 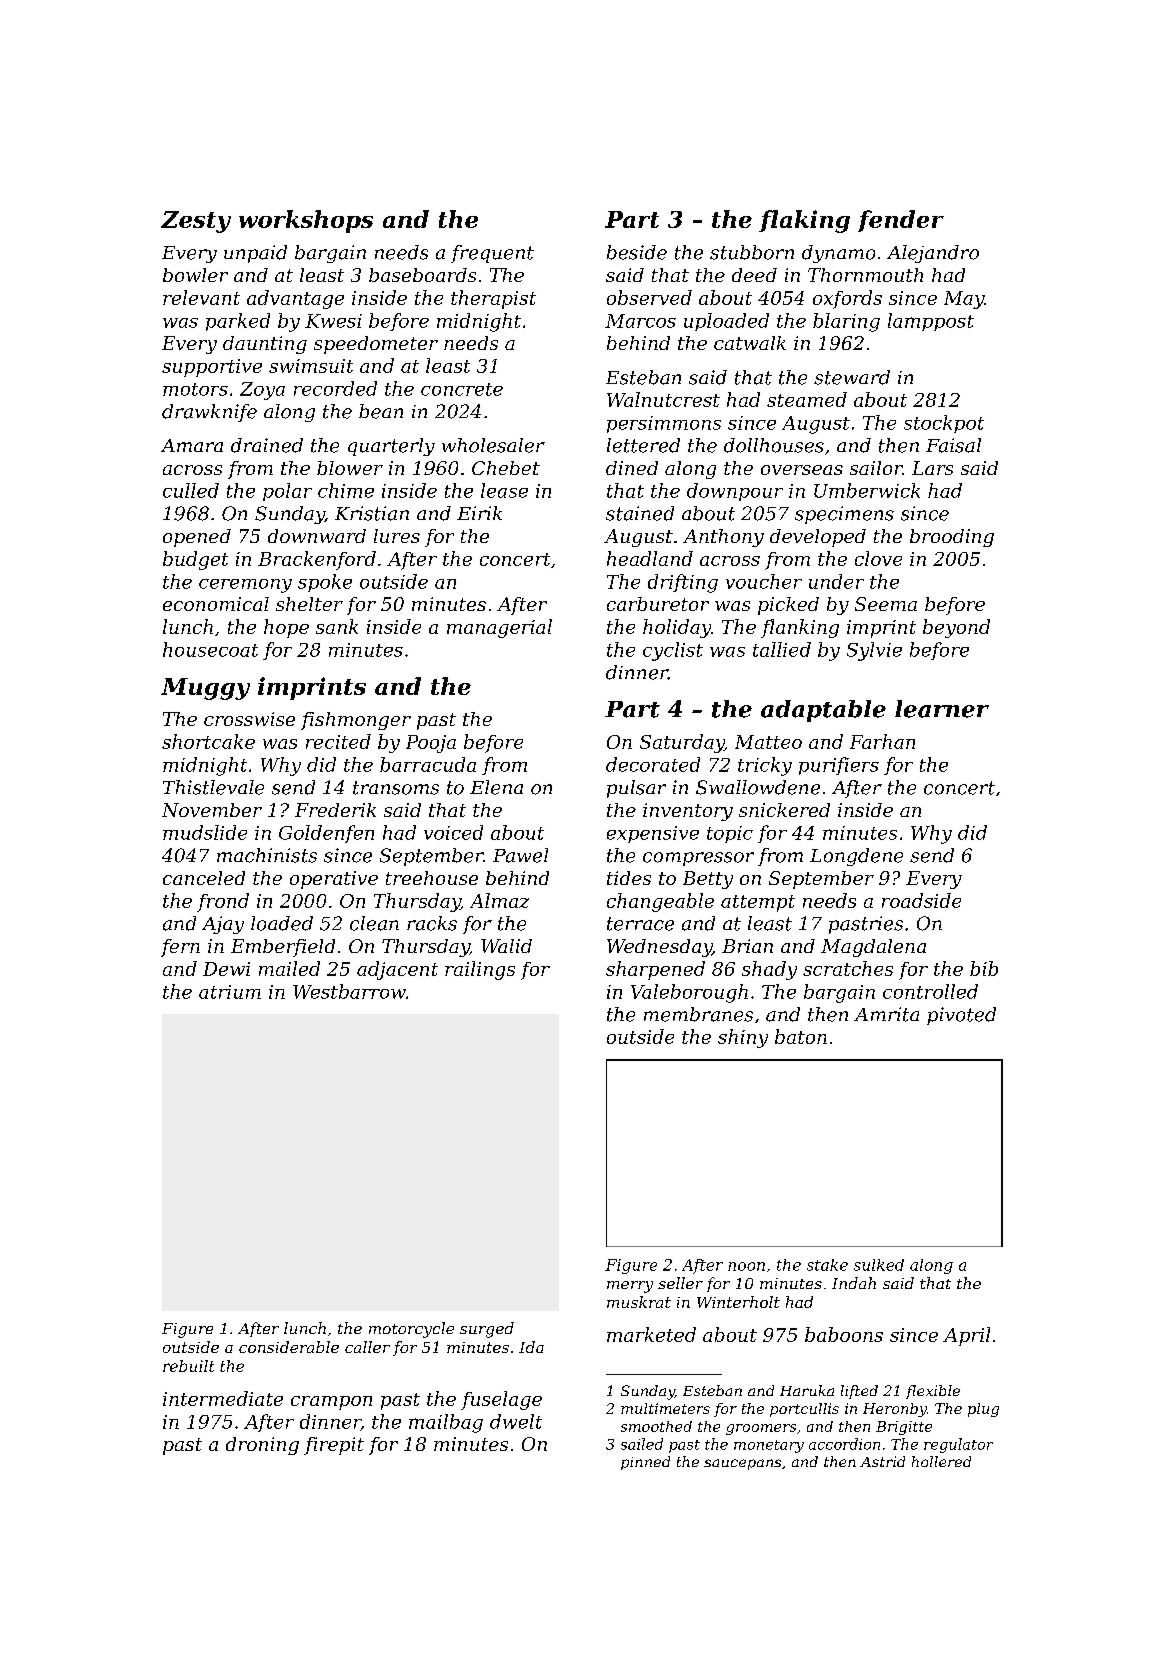 What do you see at coordinates (665, 1408) in the document?
I see `multimeters` at bounding box center [665, 1408].
